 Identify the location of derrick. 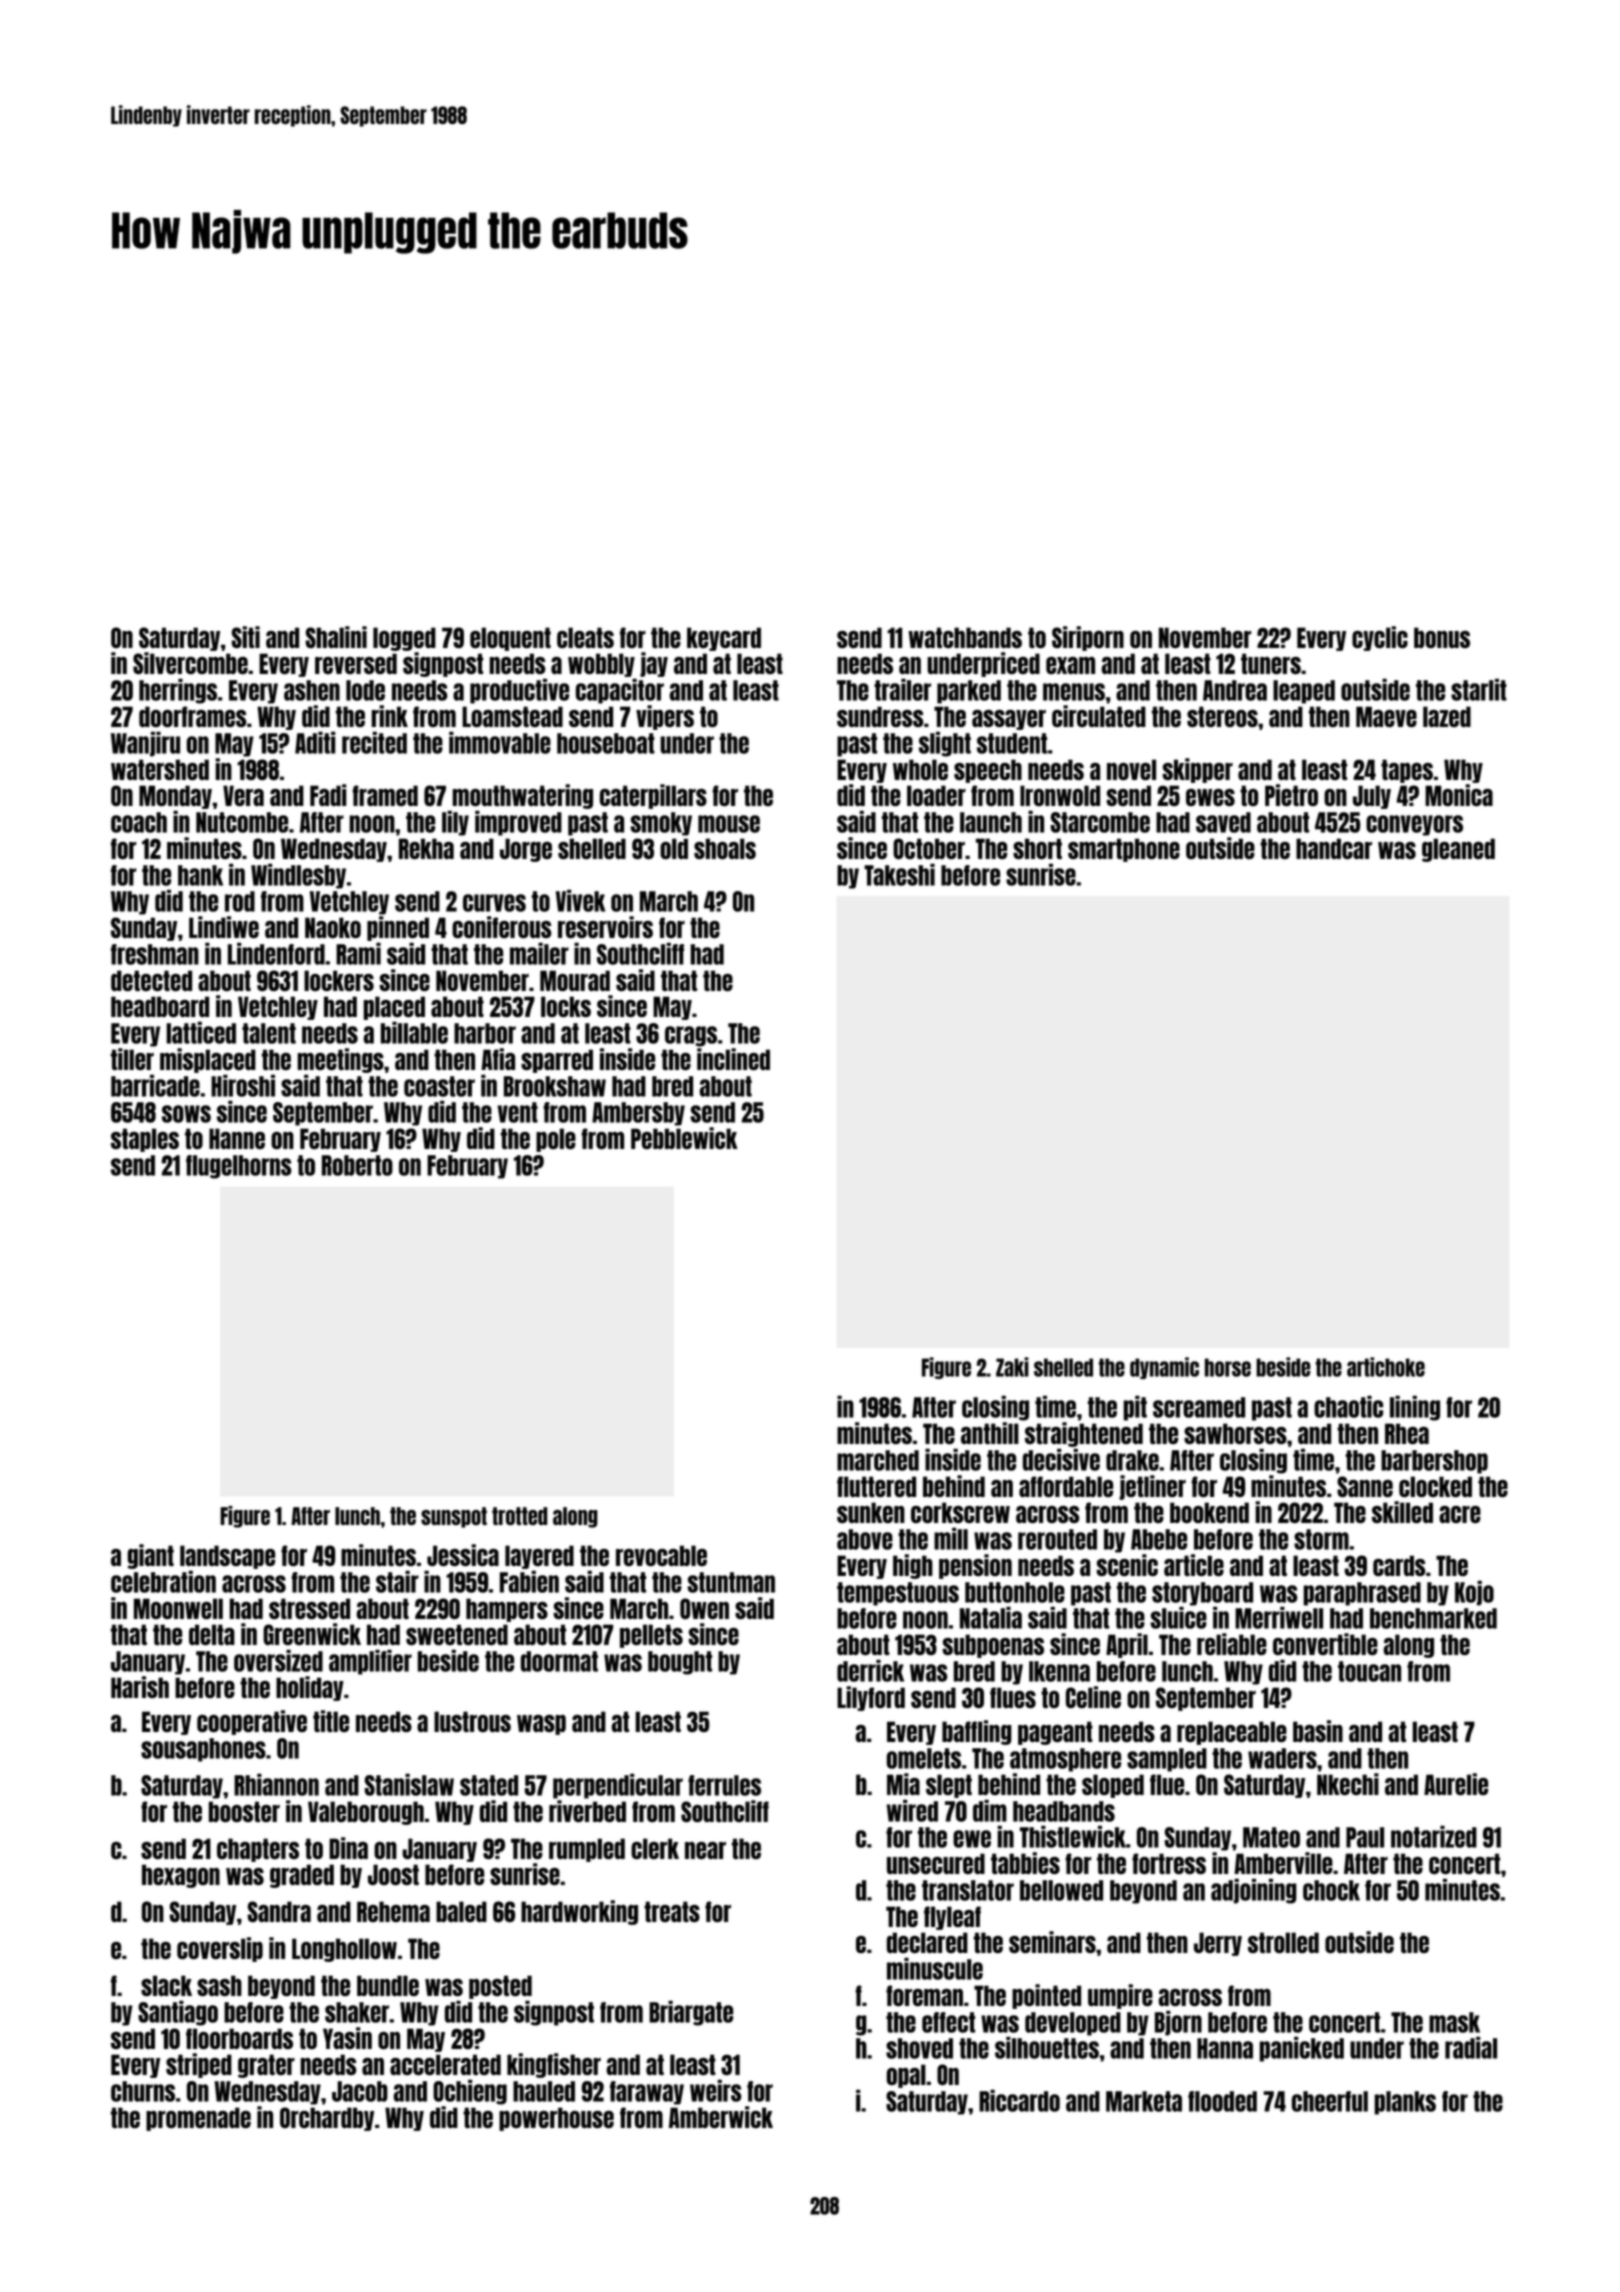
(870, 1670).
